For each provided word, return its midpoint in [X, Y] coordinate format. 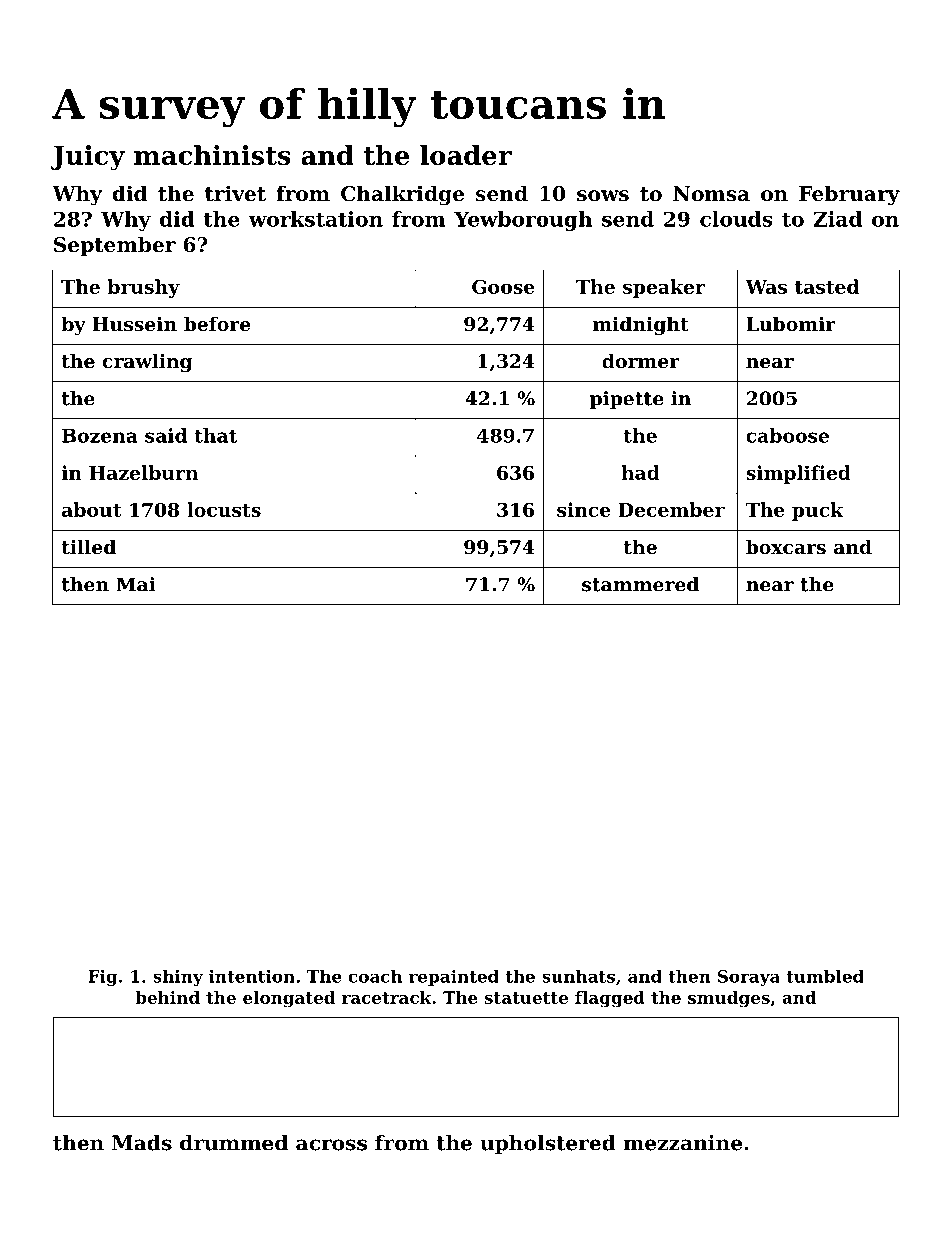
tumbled [825, 976]
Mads [142, 1143]
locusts [224, 509]
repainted [454, 978]
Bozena [100, 436]
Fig [103, 978]
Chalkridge [402, 195]
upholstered [548, 1145]
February [849, 195]
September [115, 246]
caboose [787, 435]
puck [818, 511]
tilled [89, 547]
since [584, 509]
